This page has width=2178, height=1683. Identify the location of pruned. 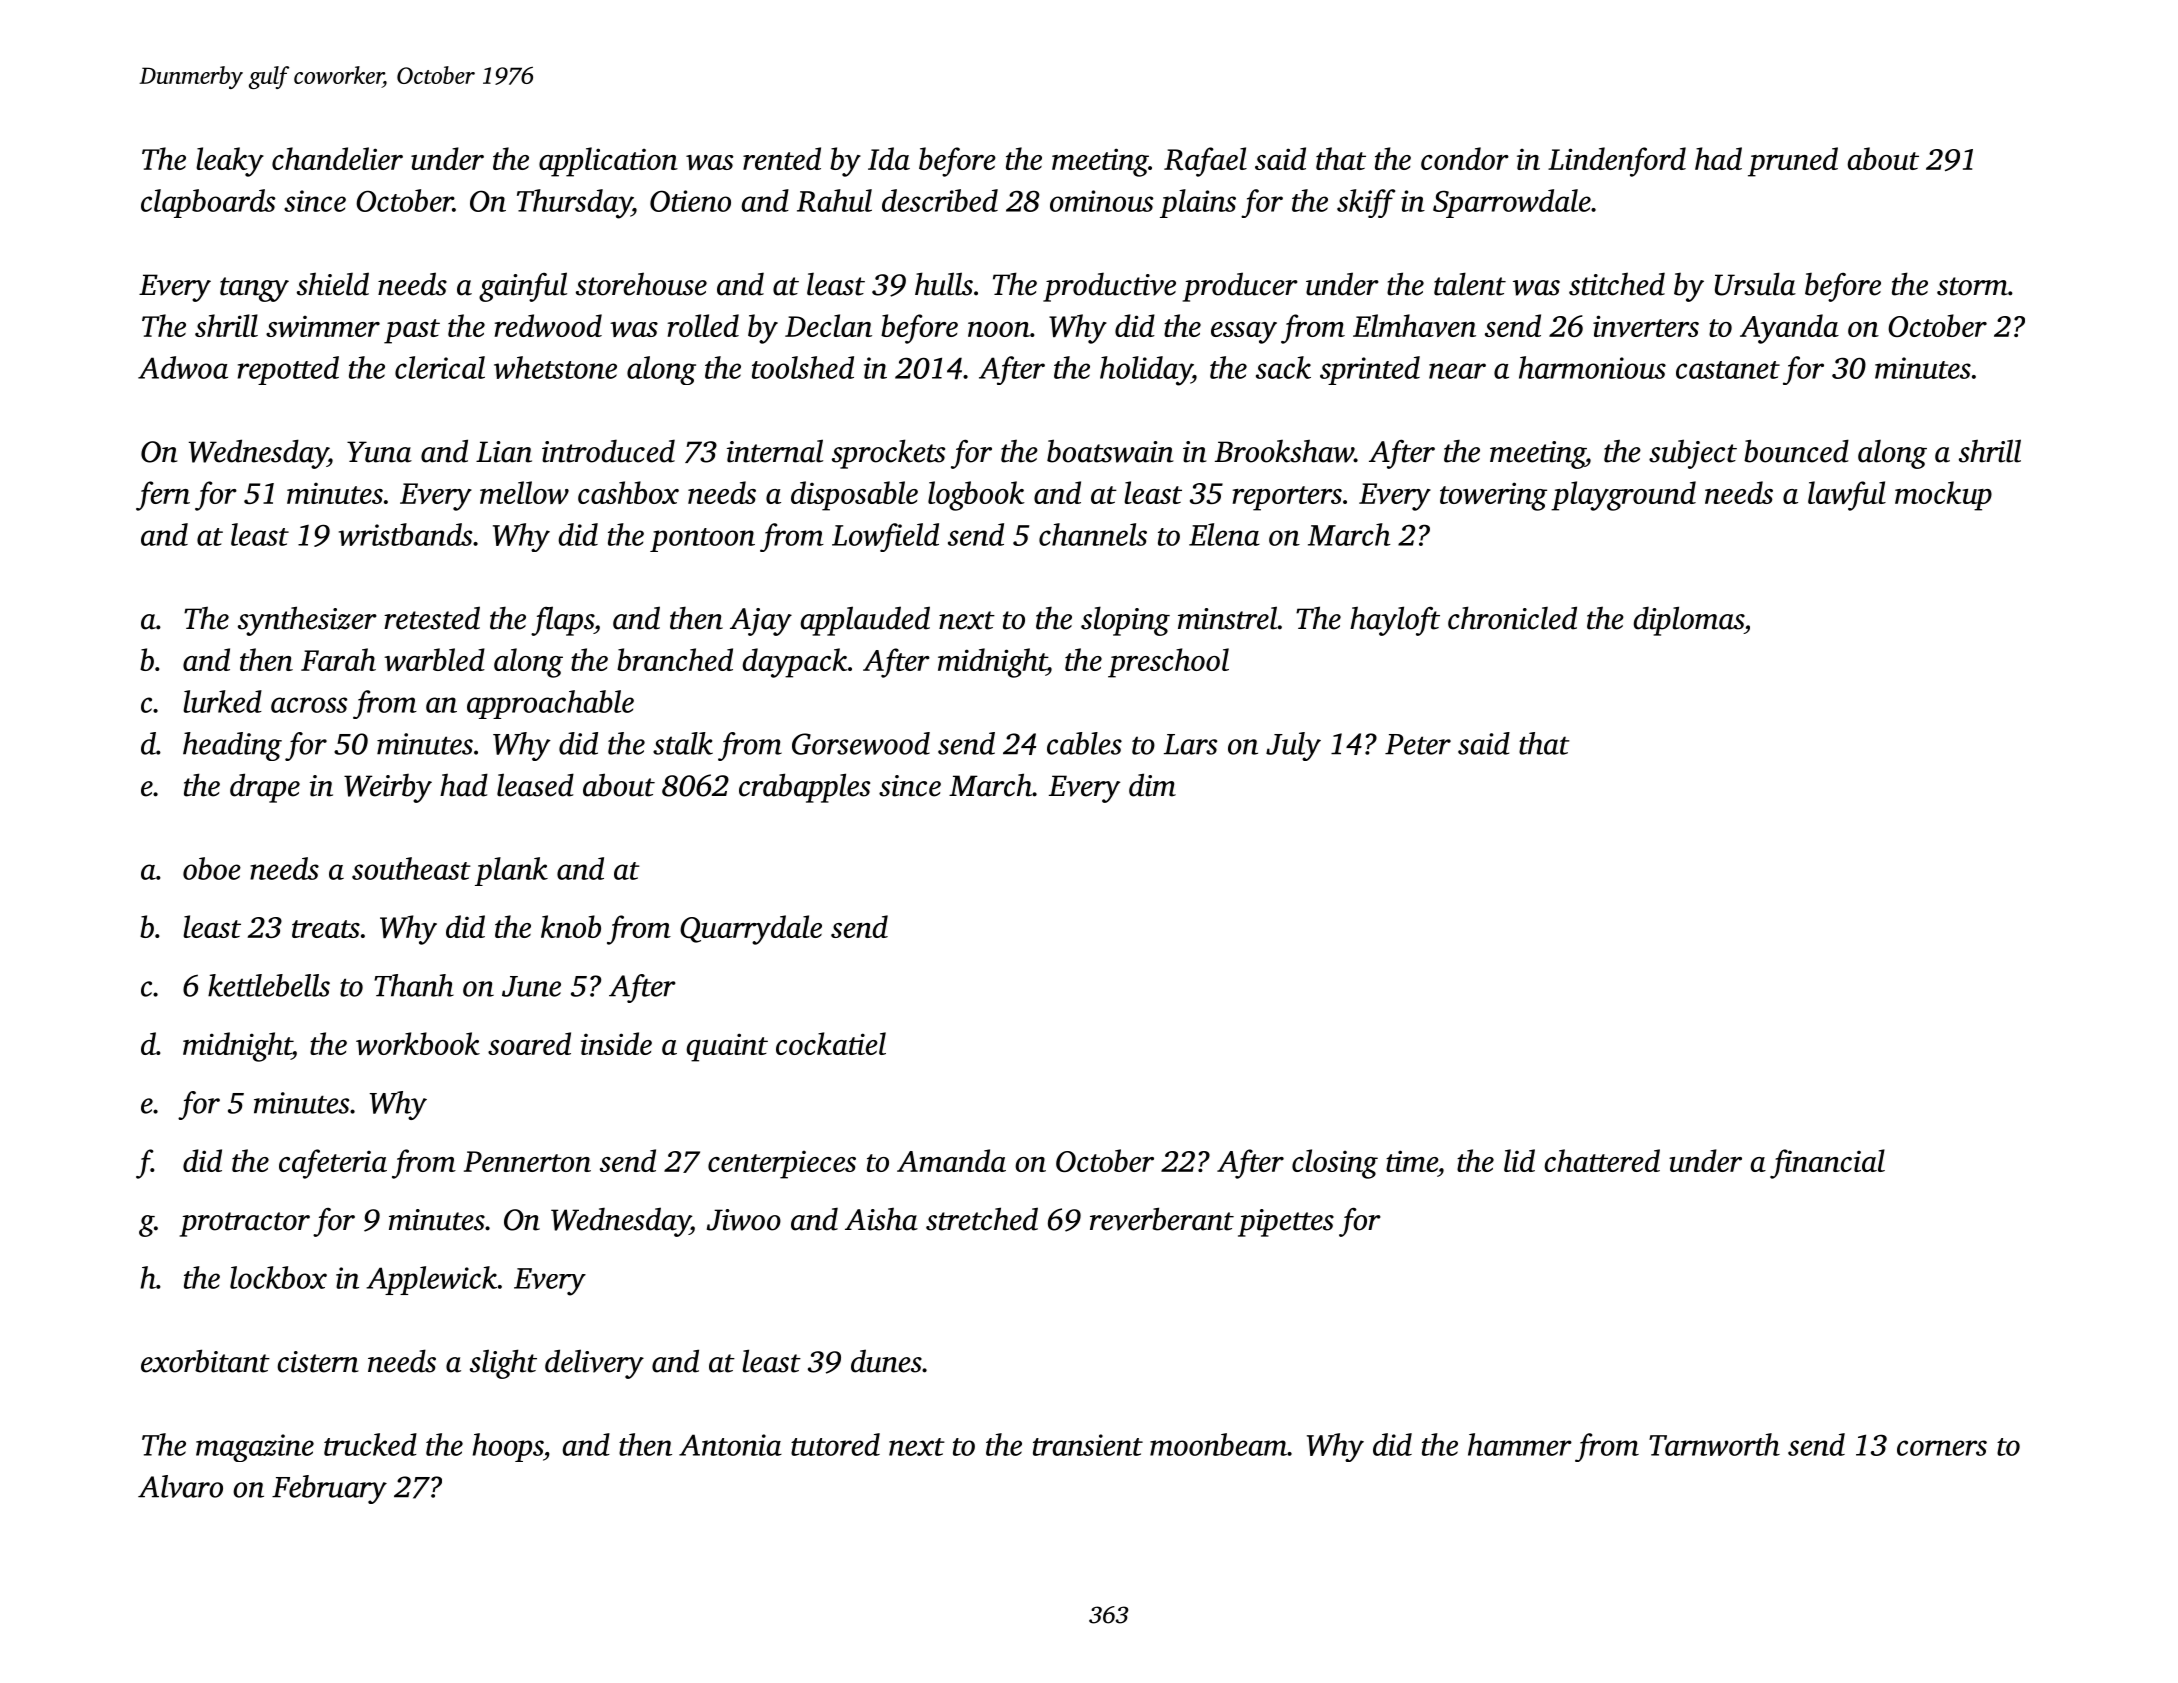
(1793, 162).
